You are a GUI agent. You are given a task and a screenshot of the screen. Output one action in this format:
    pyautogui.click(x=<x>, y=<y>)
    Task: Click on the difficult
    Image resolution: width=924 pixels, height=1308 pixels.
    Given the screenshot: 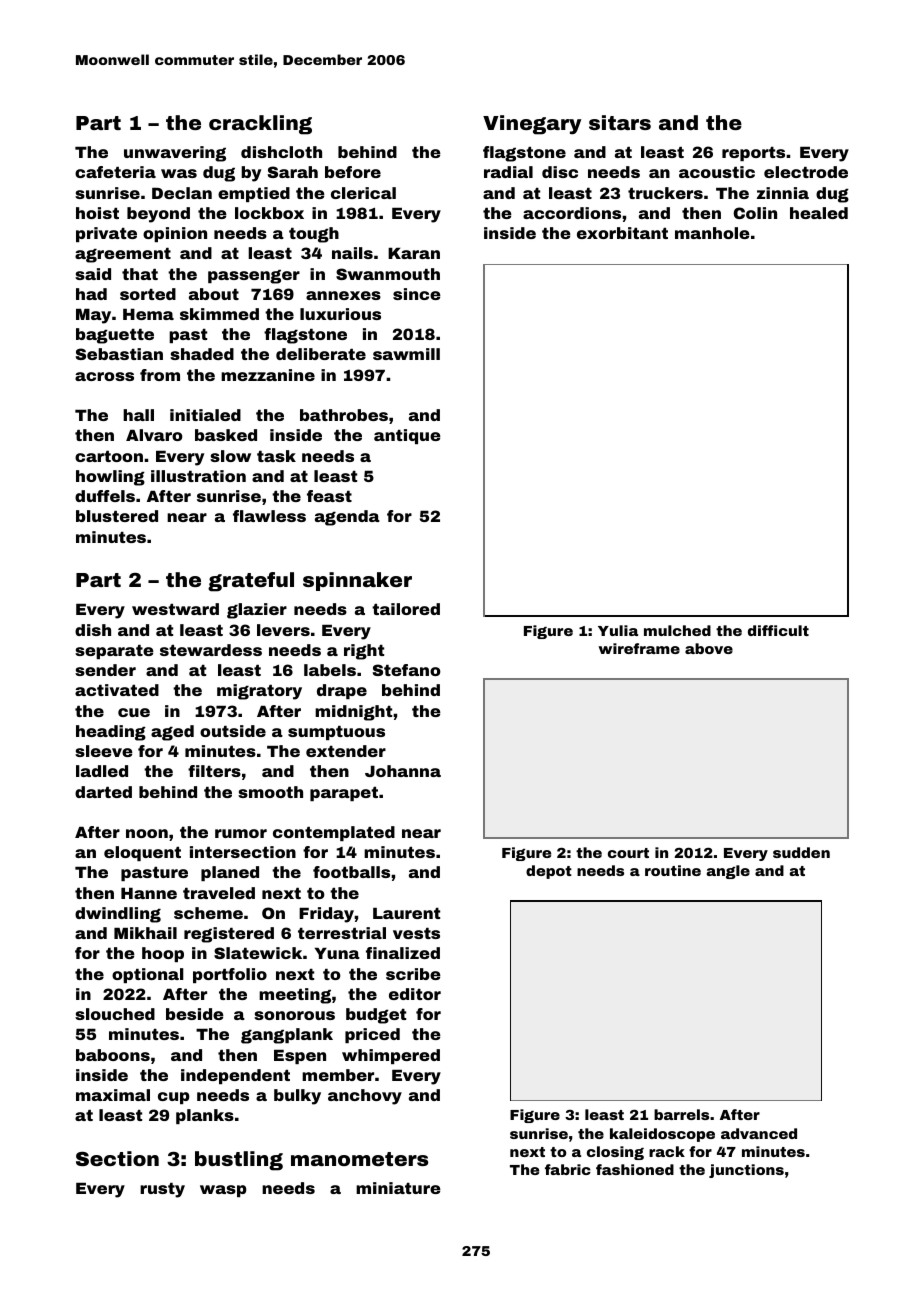 What is the action you would take?
    pyautogui.click(x=778, y=630)
